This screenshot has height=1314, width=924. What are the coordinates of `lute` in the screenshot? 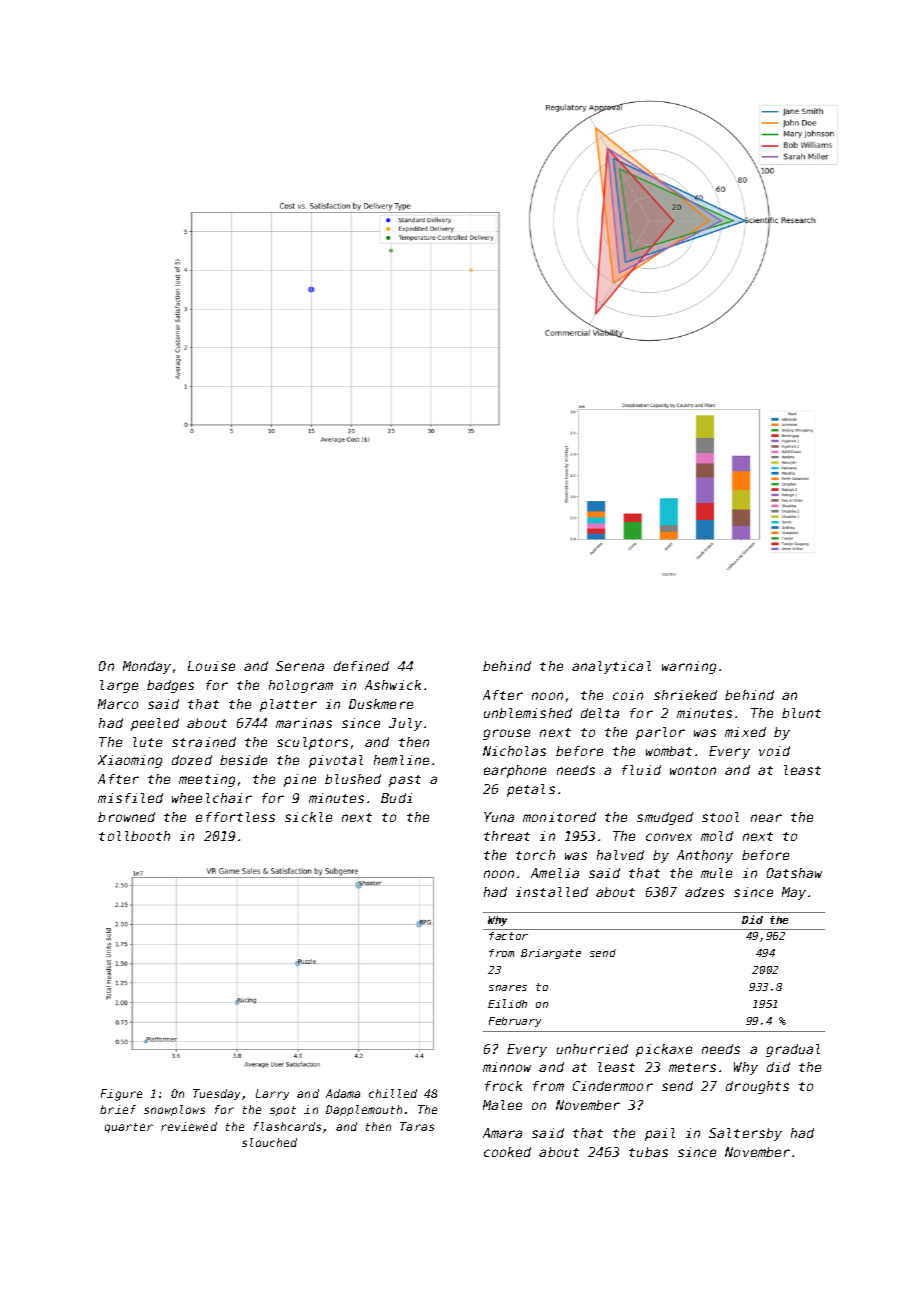 It's located at (147, 742).
